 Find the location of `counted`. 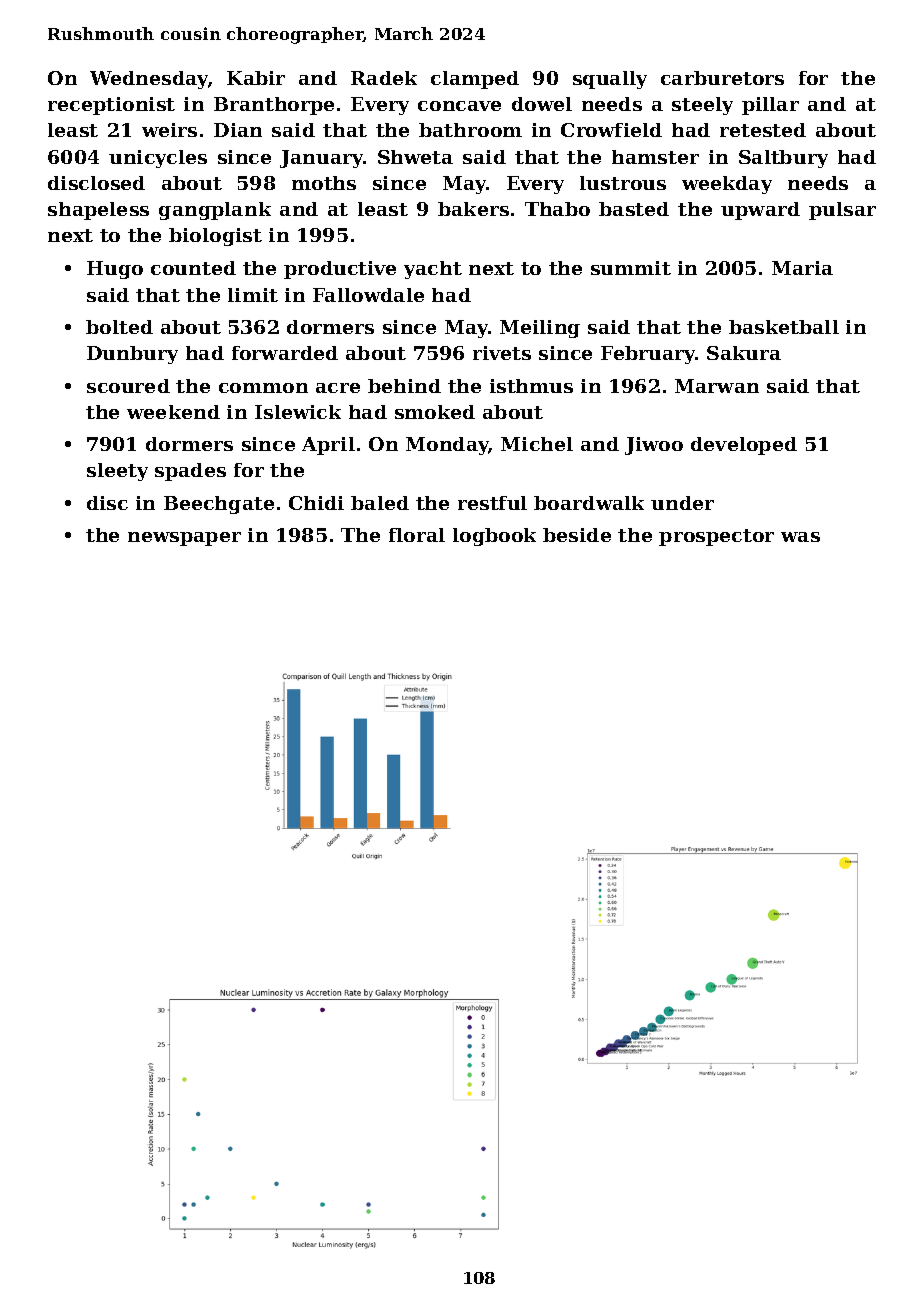

counted is located at coordinates (193, 268).
